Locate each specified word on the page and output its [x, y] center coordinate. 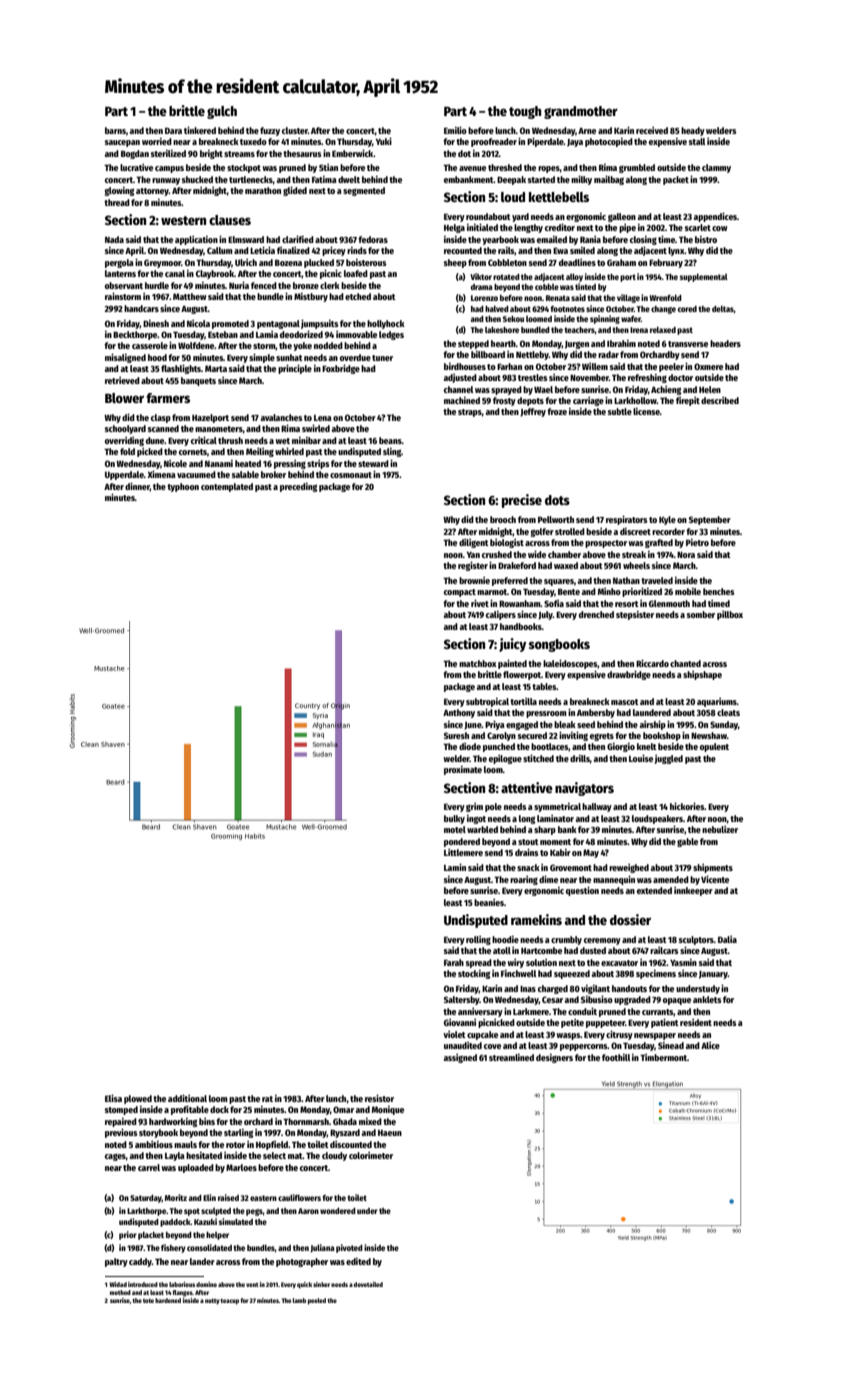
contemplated [227, 487]
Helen [710, 389]
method [120, 1292]
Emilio [455, 130]
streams [239, 154]
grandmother [581, 112]
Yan [473, 555]
